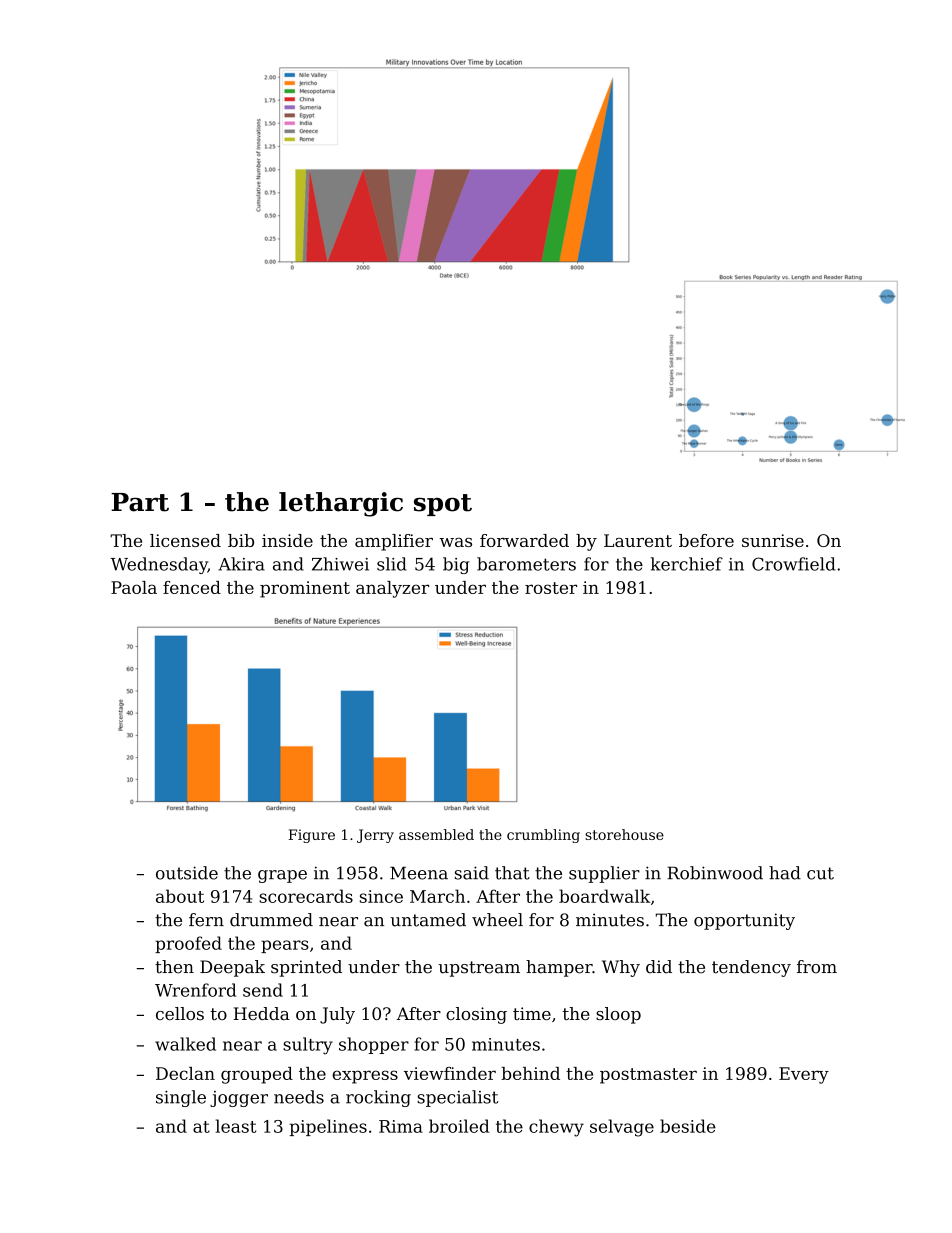 Image resolution: width=952 pixels, height=1233 pixels. What do you see at coordinates (180, 1013) in the screenshot?
I see `cellos` at bounding box center [180, 1013].
